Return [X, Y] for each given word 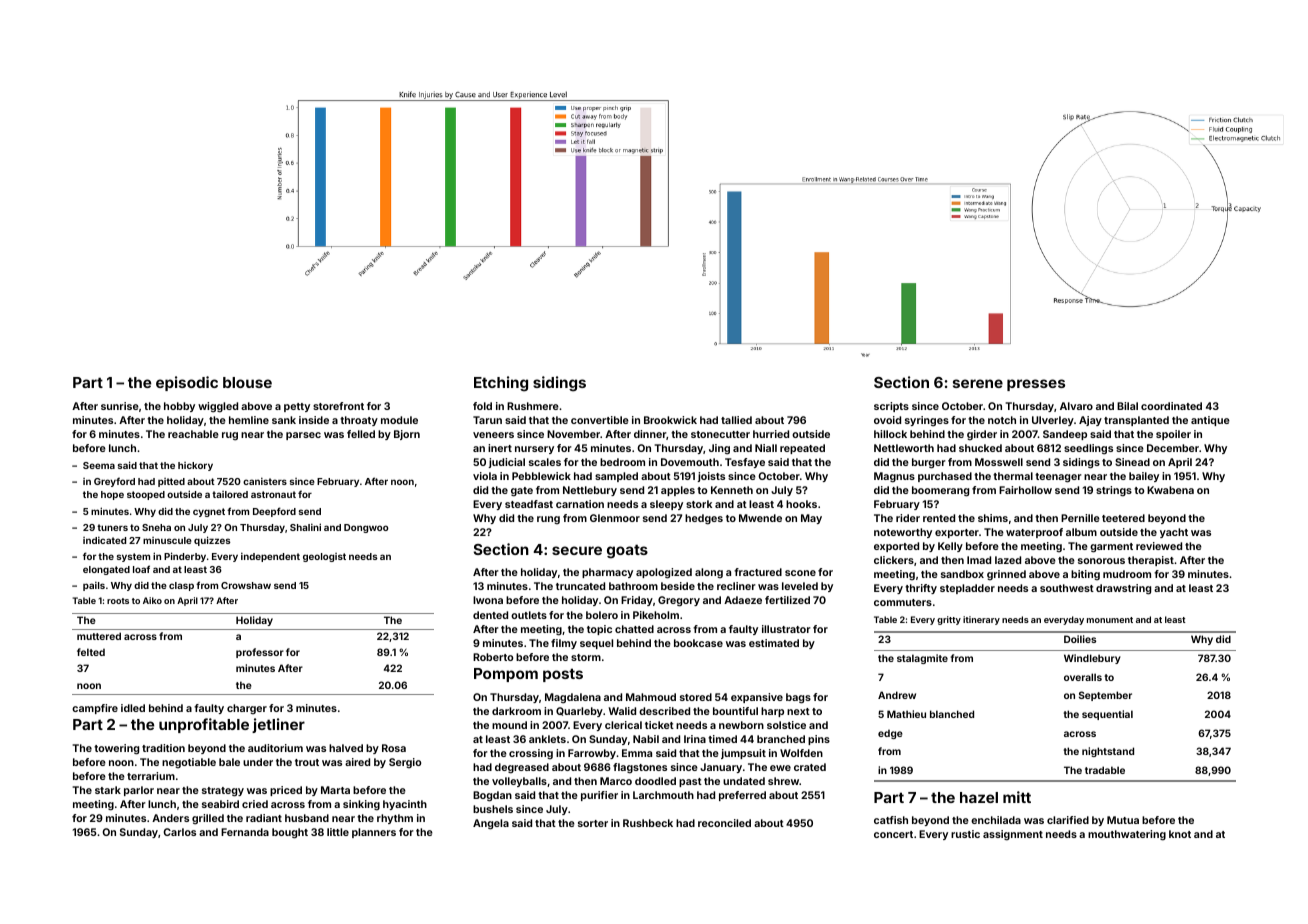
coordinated [1171, 406]
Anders [170, 818]
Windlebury [1092, 659]
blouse [247, 382]
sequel [596, 644]
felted [91, 652]
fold [482, 406]
